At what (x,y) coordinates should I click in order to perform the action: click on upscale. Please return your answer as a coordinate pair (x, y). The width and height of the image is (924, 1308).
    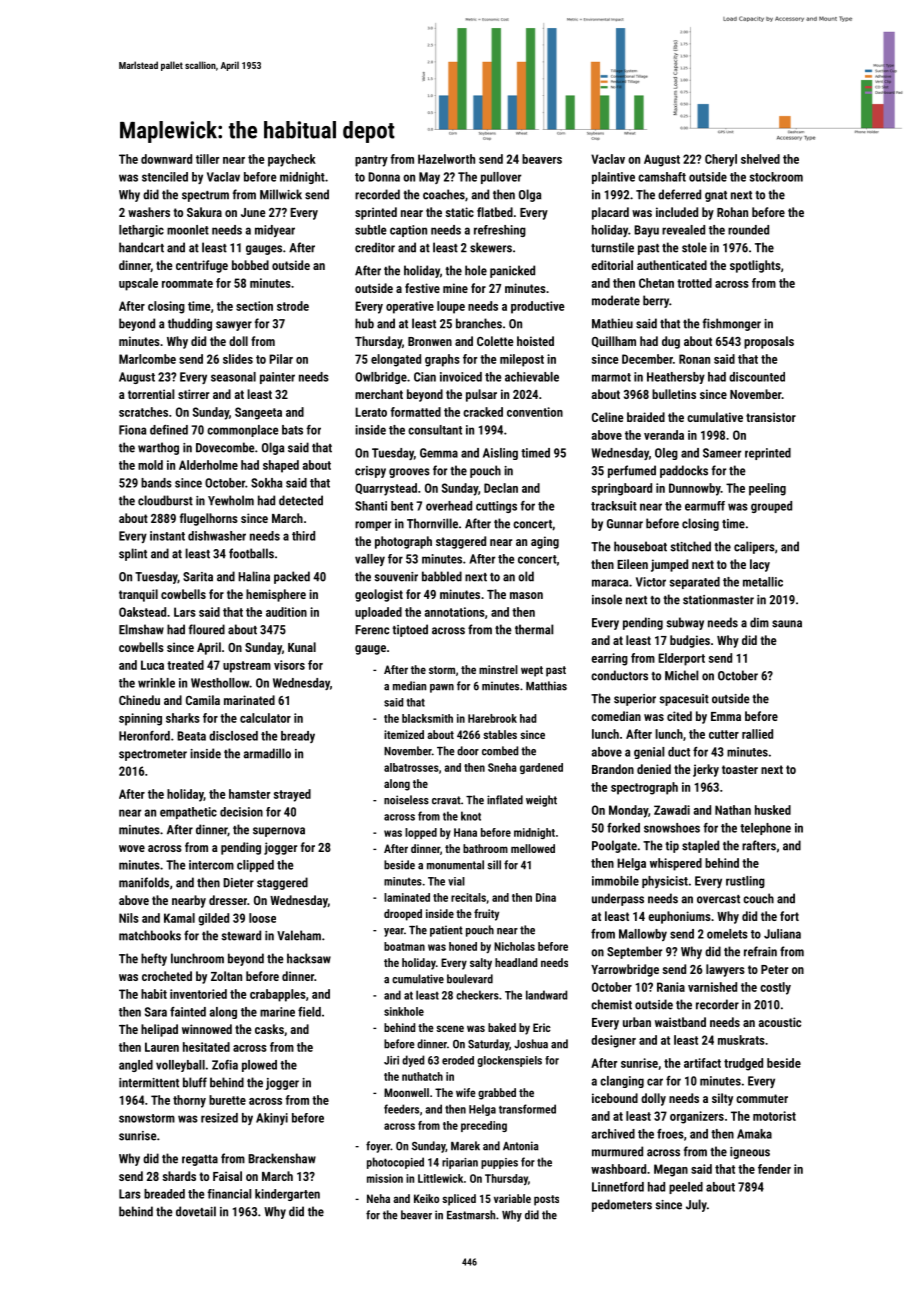
    Looking at the image, I should click on (138, 284).
